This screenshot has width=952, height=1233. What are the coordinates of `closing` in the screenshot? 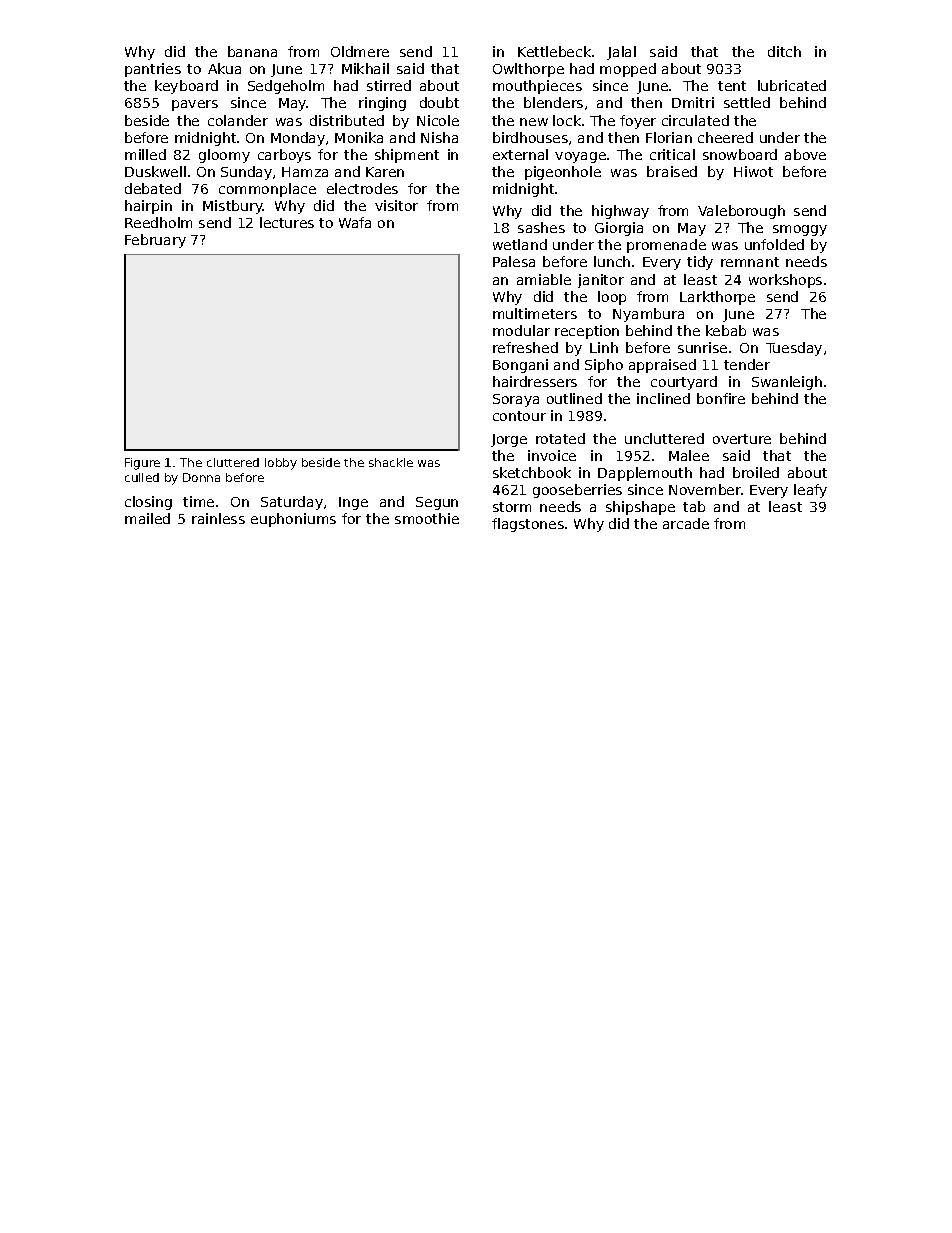 It's located at (148, 503).
